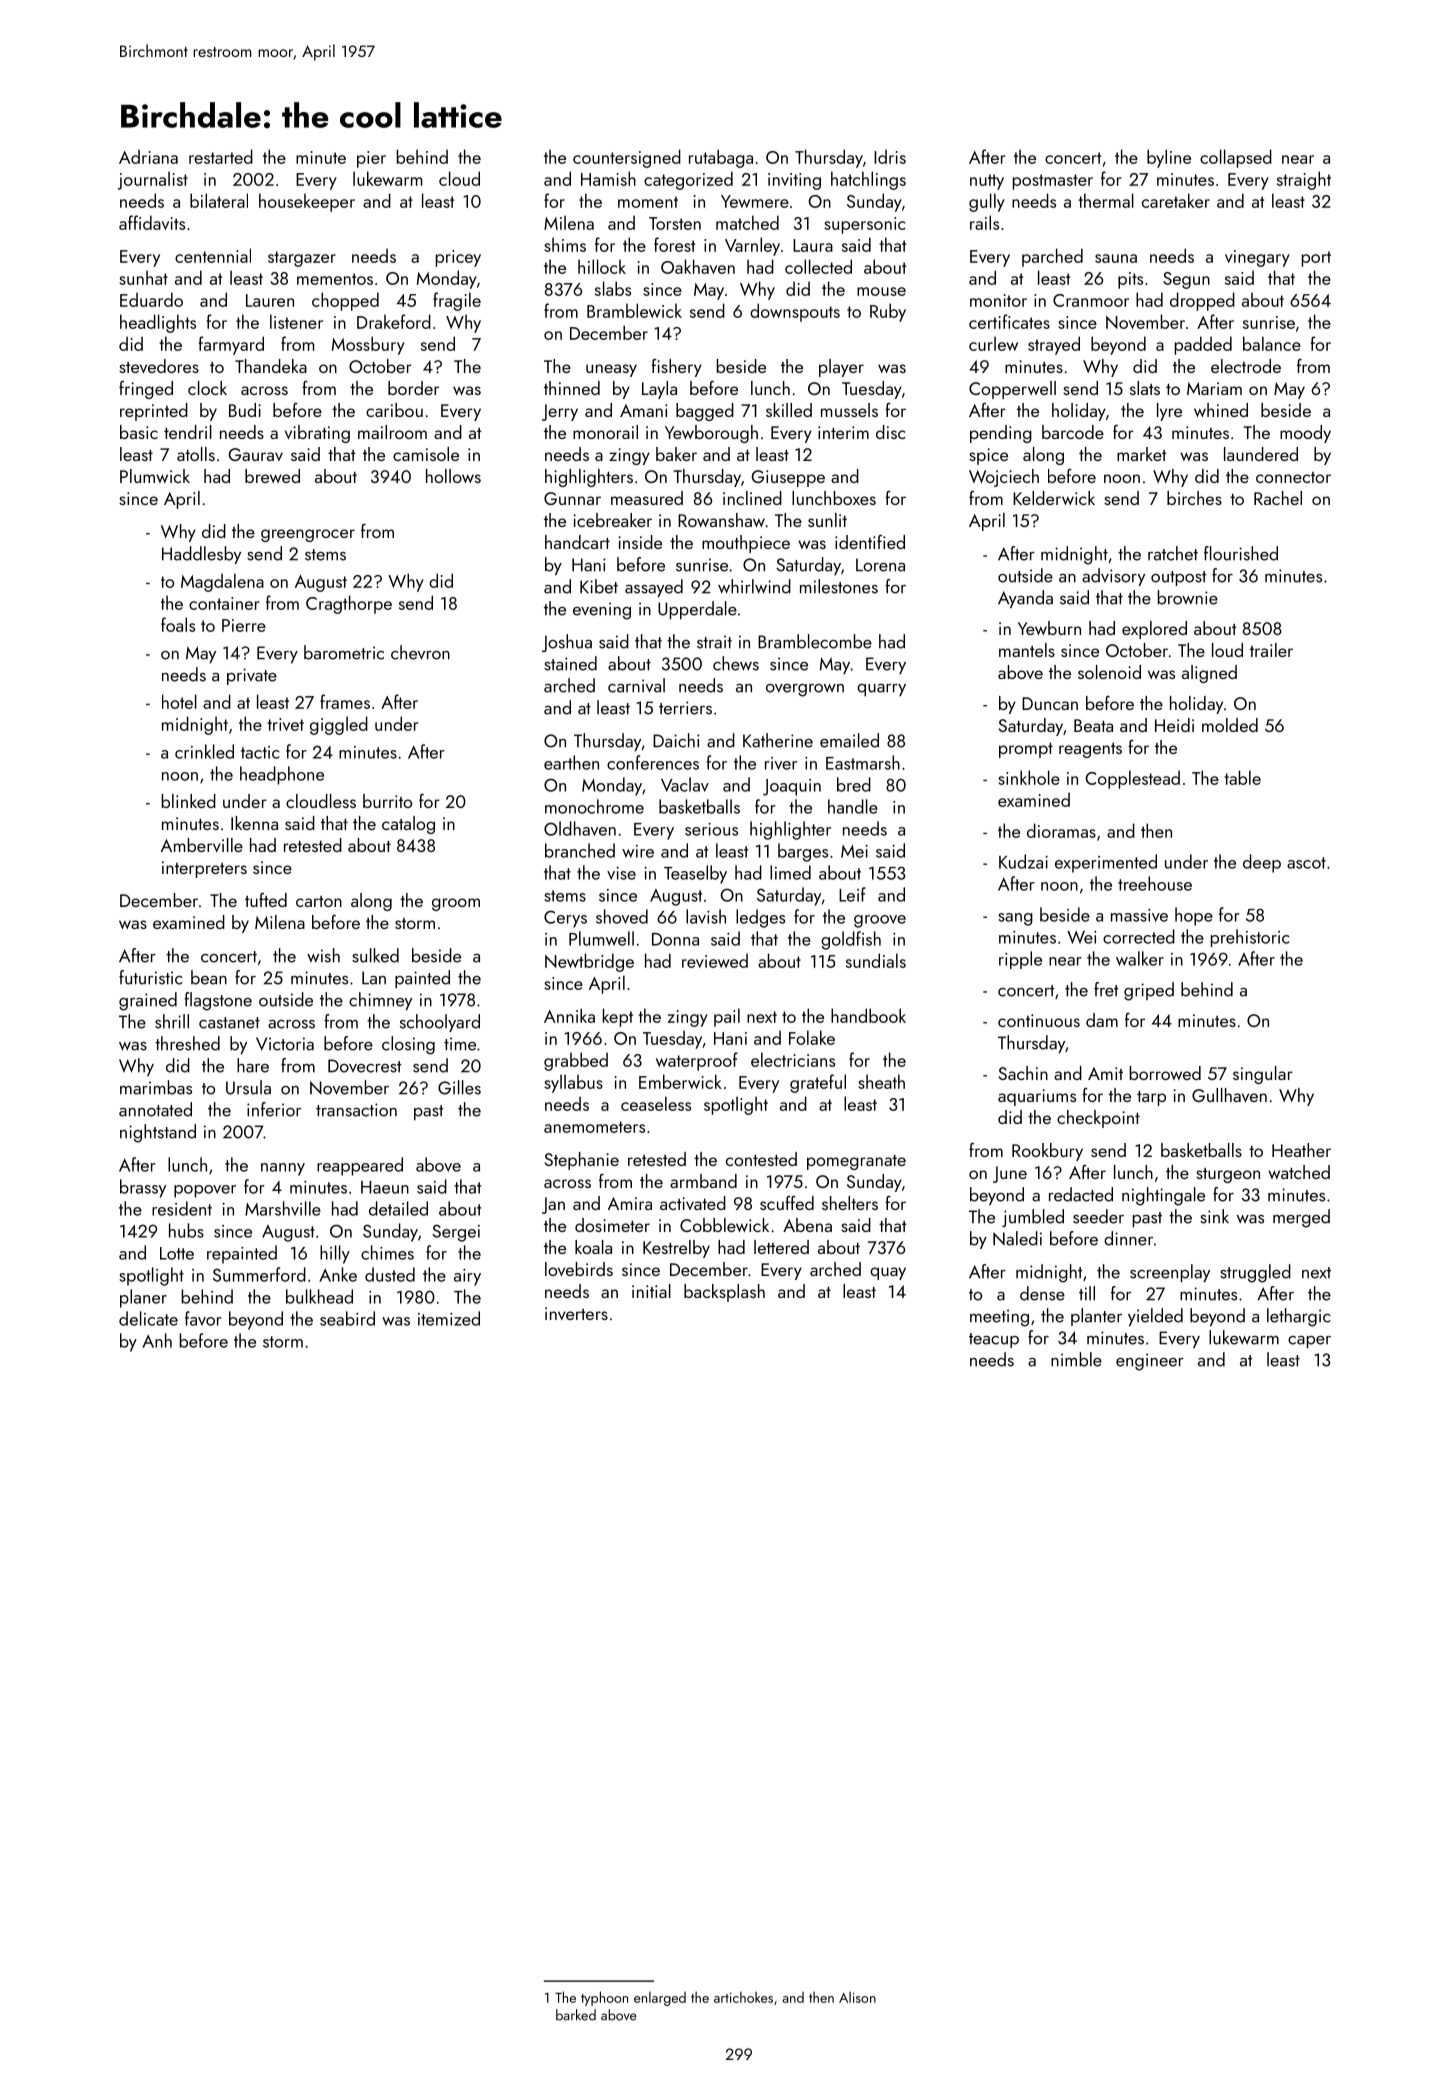  I want to click on padded, so click(1203, 345).
